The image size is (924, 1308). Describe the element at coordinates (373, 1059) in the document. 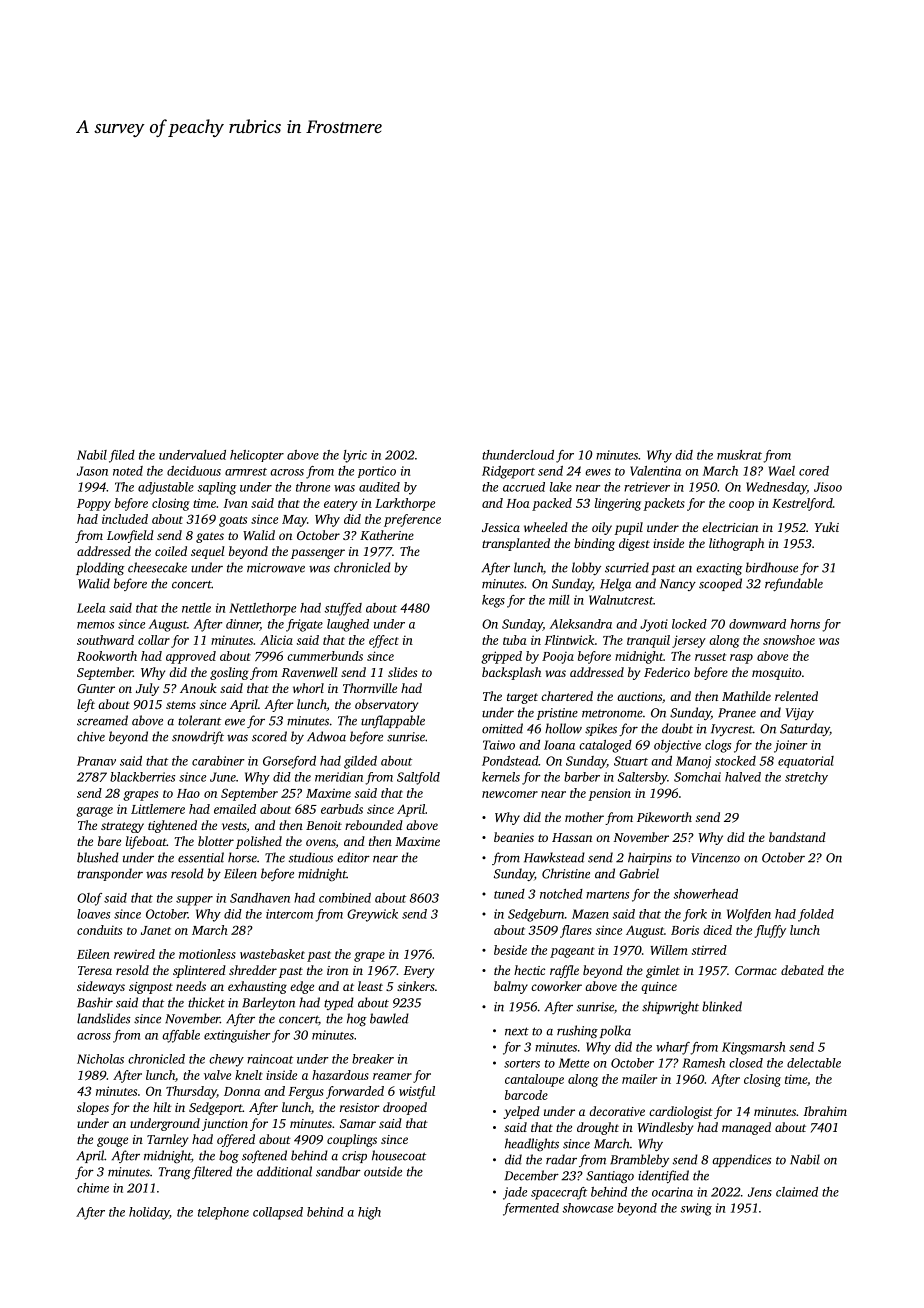

I see `breaker` at that location.
